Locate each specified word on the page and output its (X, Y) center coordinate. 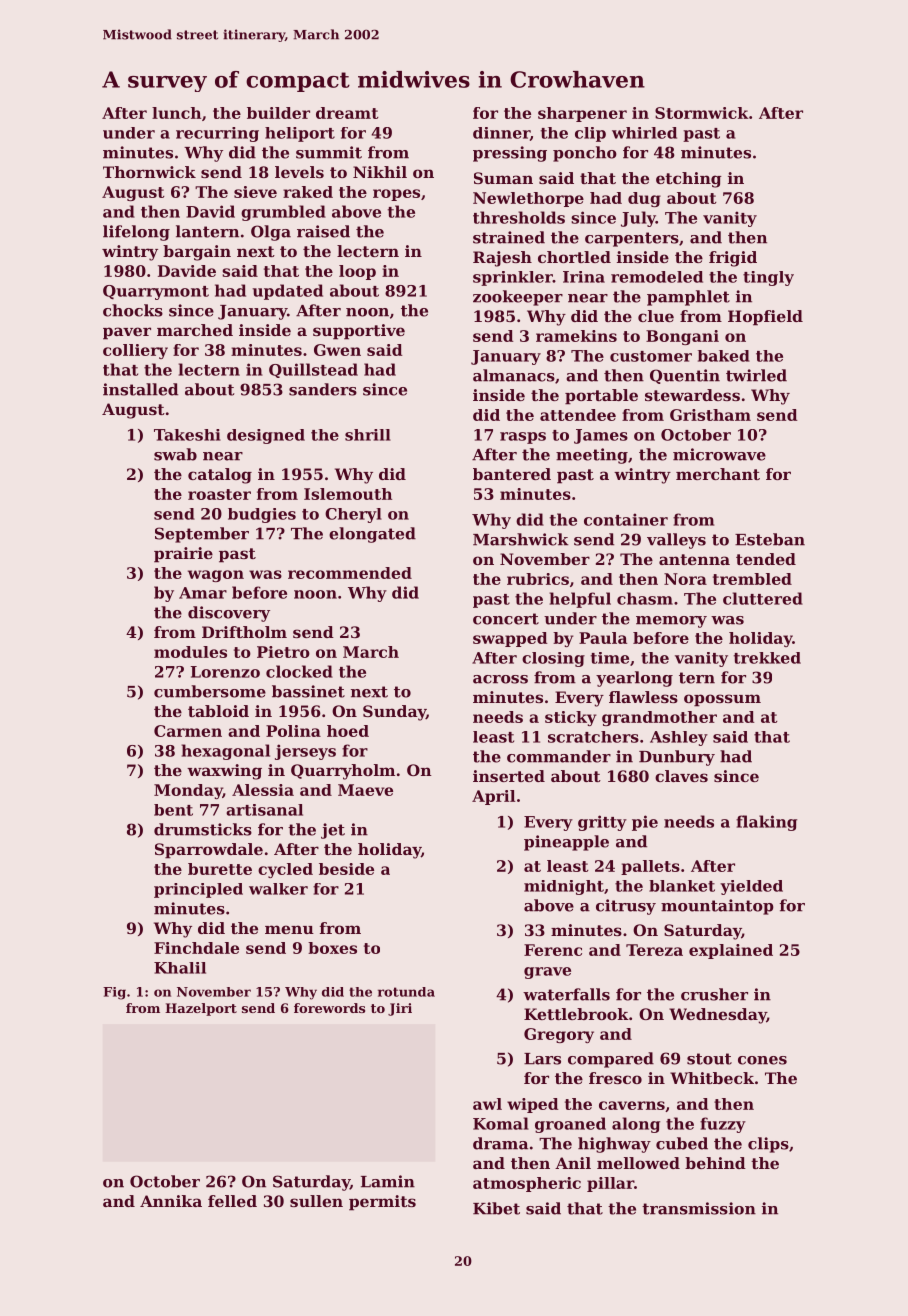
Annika (171, 1201)
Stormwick (702, 113)
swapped (510, 639)
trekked (767, 658)
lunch (176, 113)
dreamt (347, 113)
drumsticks (203, 829)
